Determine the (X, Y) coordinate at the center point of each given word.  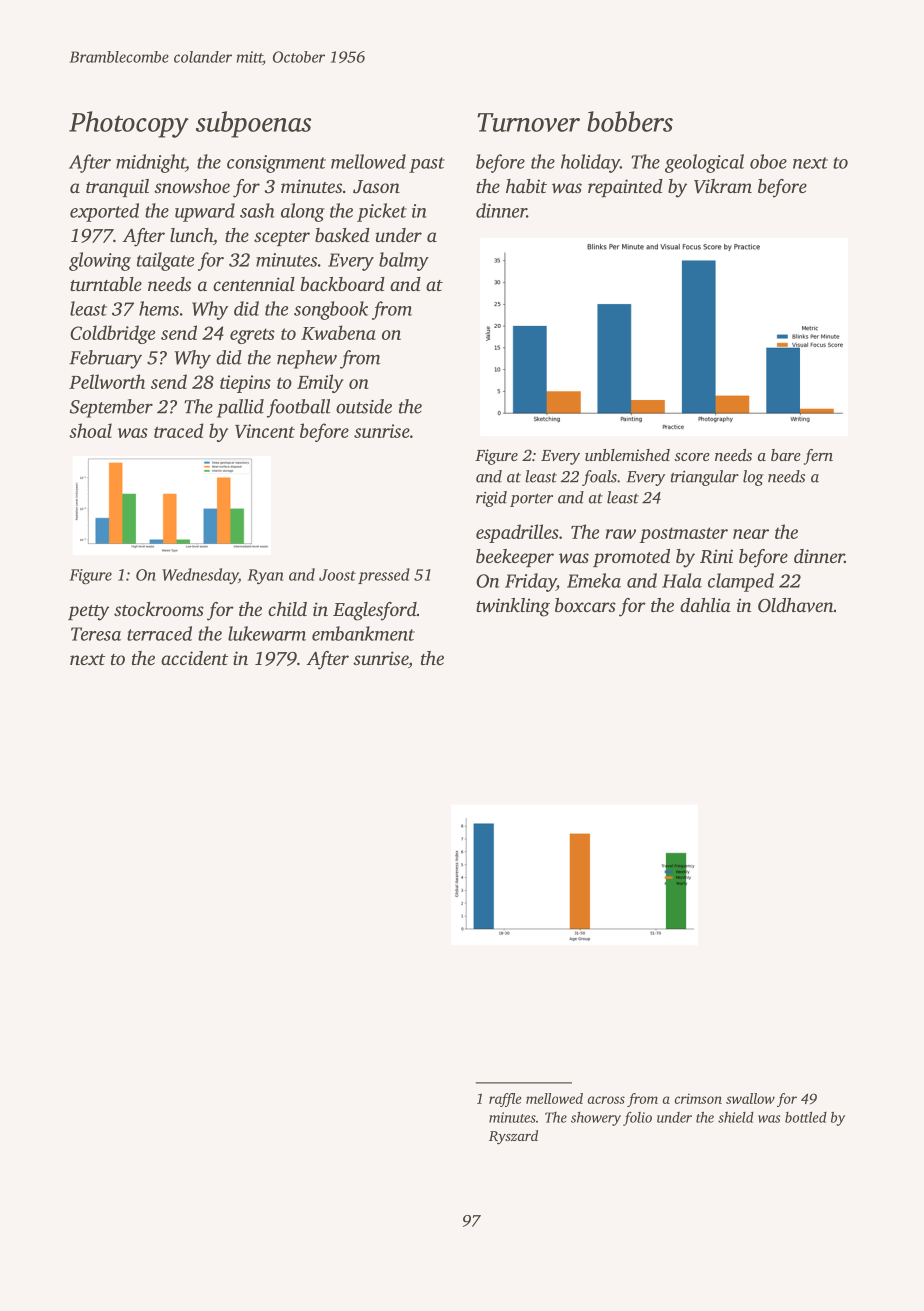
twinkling (513, 607)
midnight (151, 163)
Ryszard (513, 1137)
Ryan (265, 577)
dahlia (705, 605)
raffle (505, 1100)
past (427, 165)
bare (786, 455)
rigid (491, 499)
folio (637, 1119)
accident (194, 658)
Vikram (723, 186)
